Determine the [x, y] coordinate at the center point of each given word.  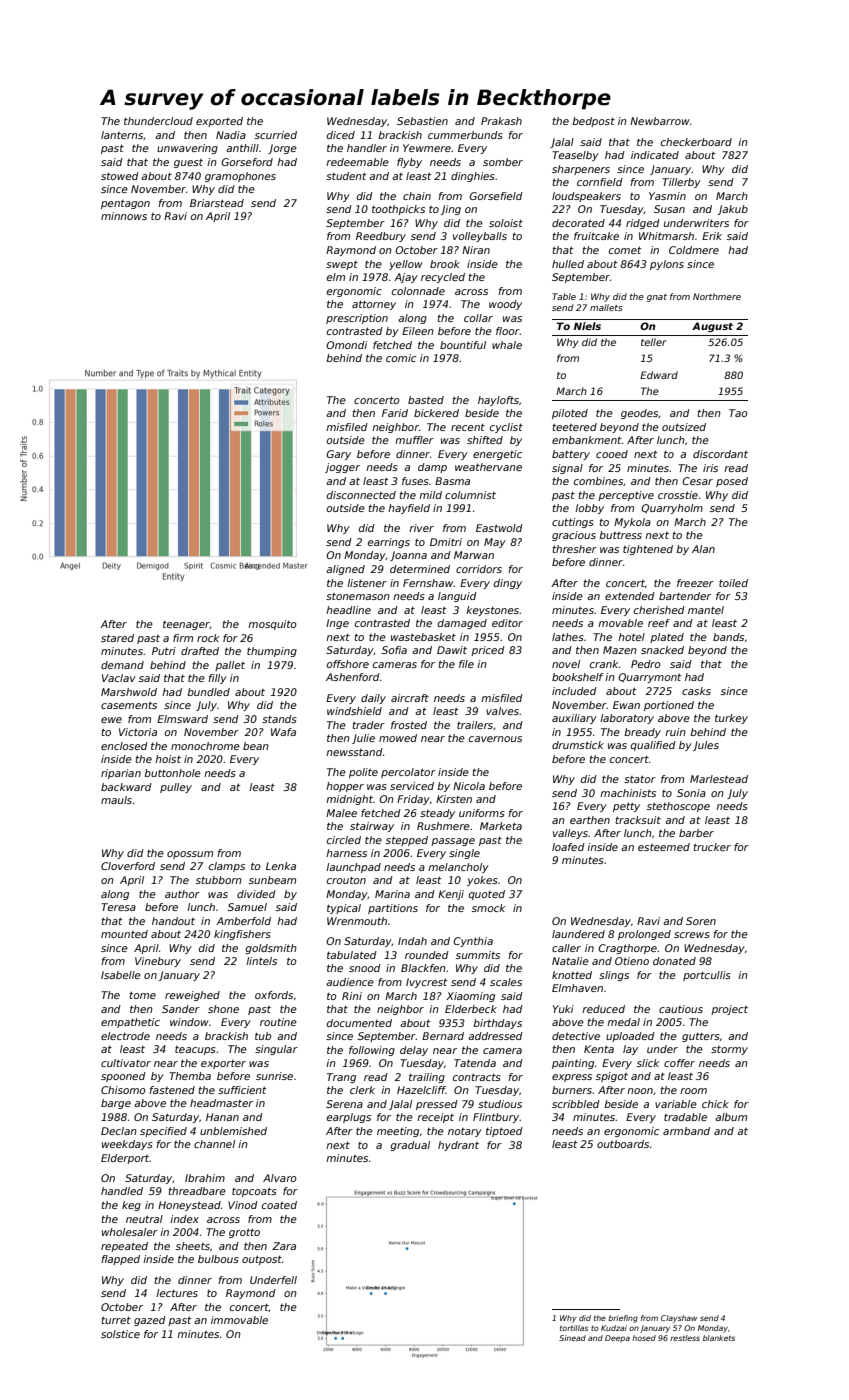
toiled [733, 583]
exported [219, 122]
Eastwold [499, 528]
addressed [495, 1036]
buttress [620, 535]
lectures [177, 1293]
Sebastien [422, 121]
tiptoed [504, 1132]
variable [676, 1104]
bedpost [593, 122]
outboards [623, 1144]
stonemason [358, 596]
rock [208, 638]
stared [117, 638]
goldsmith [271, 949]
